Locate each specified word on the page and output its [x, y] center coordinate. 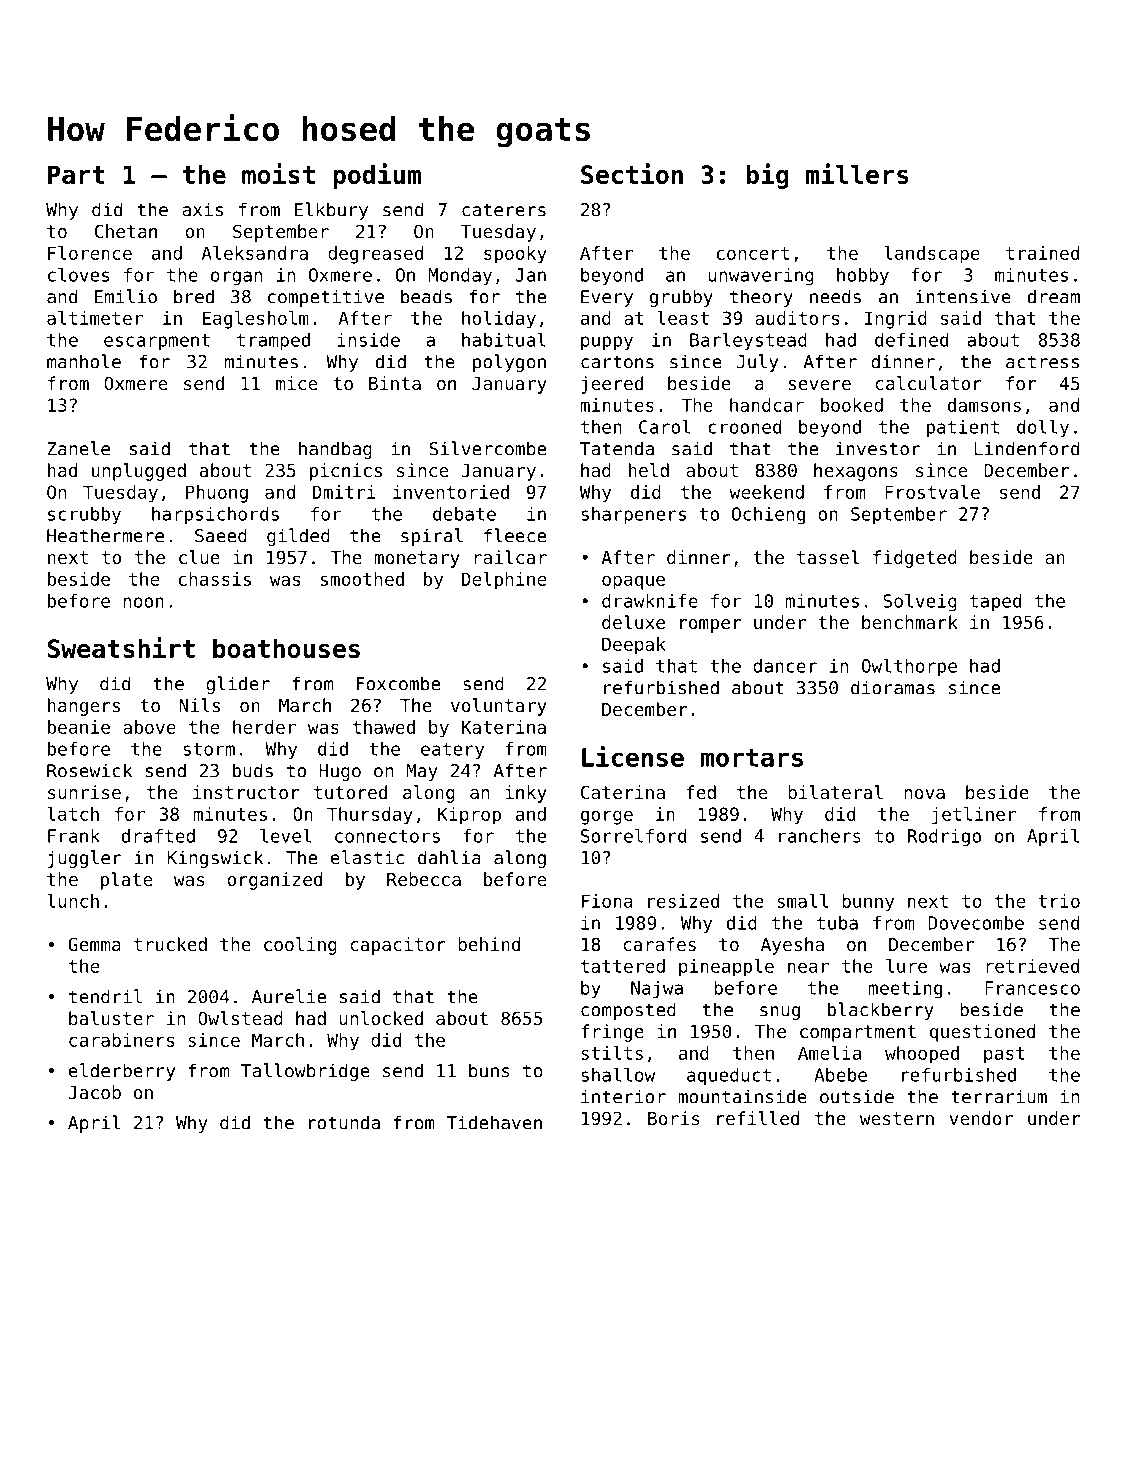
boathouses [286, 648]
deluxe [633, 622]
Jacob [94, 1092]
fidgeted [915, 559]
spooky [515, 255]
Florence [90, 253]
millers [857, 173]
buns [489, 1070]
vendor [981, 1118]
